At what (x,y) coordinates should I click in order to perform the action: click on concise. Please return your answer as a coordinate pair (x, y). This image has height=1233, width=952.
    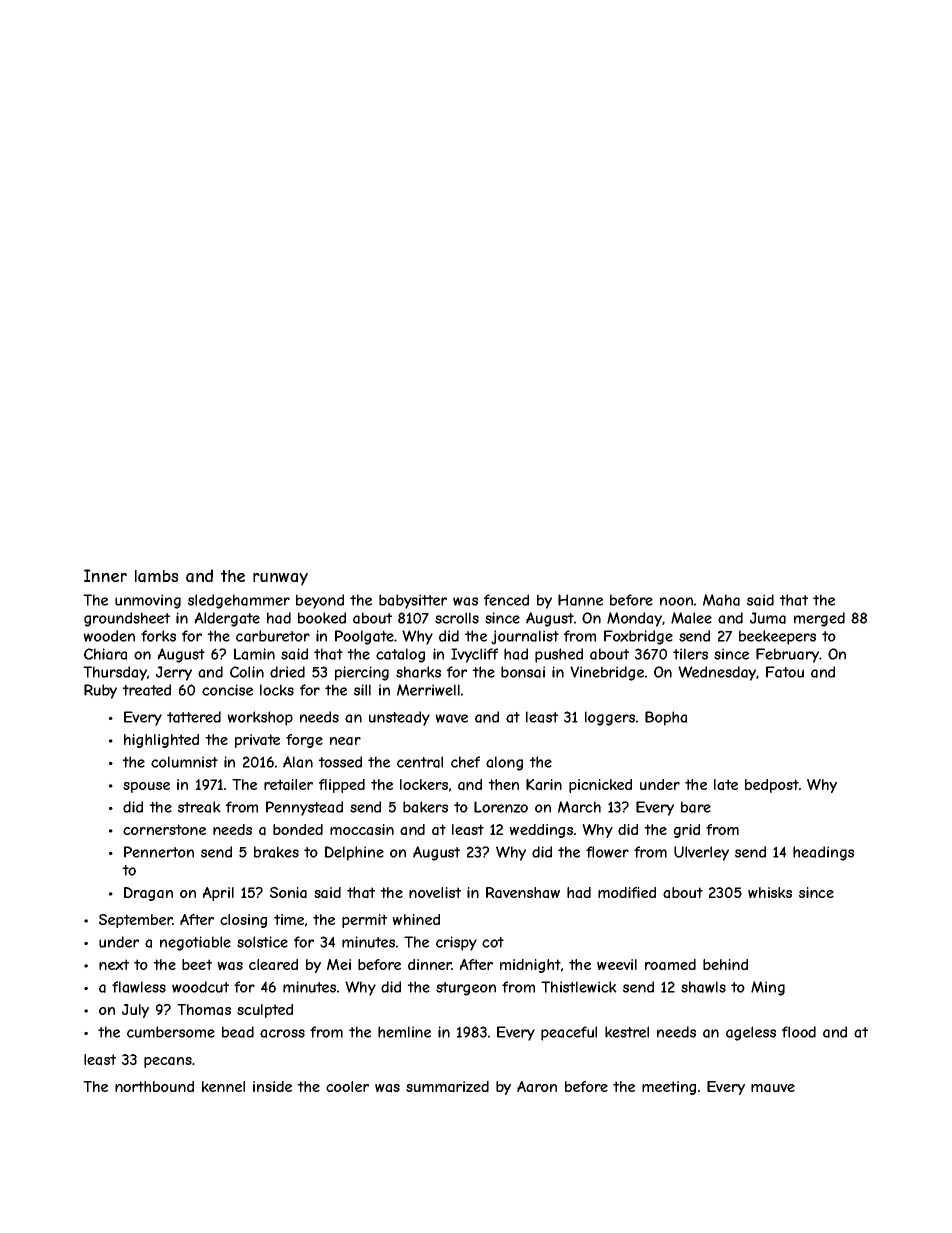
    Looking at the image, I should click on (227, 690).
